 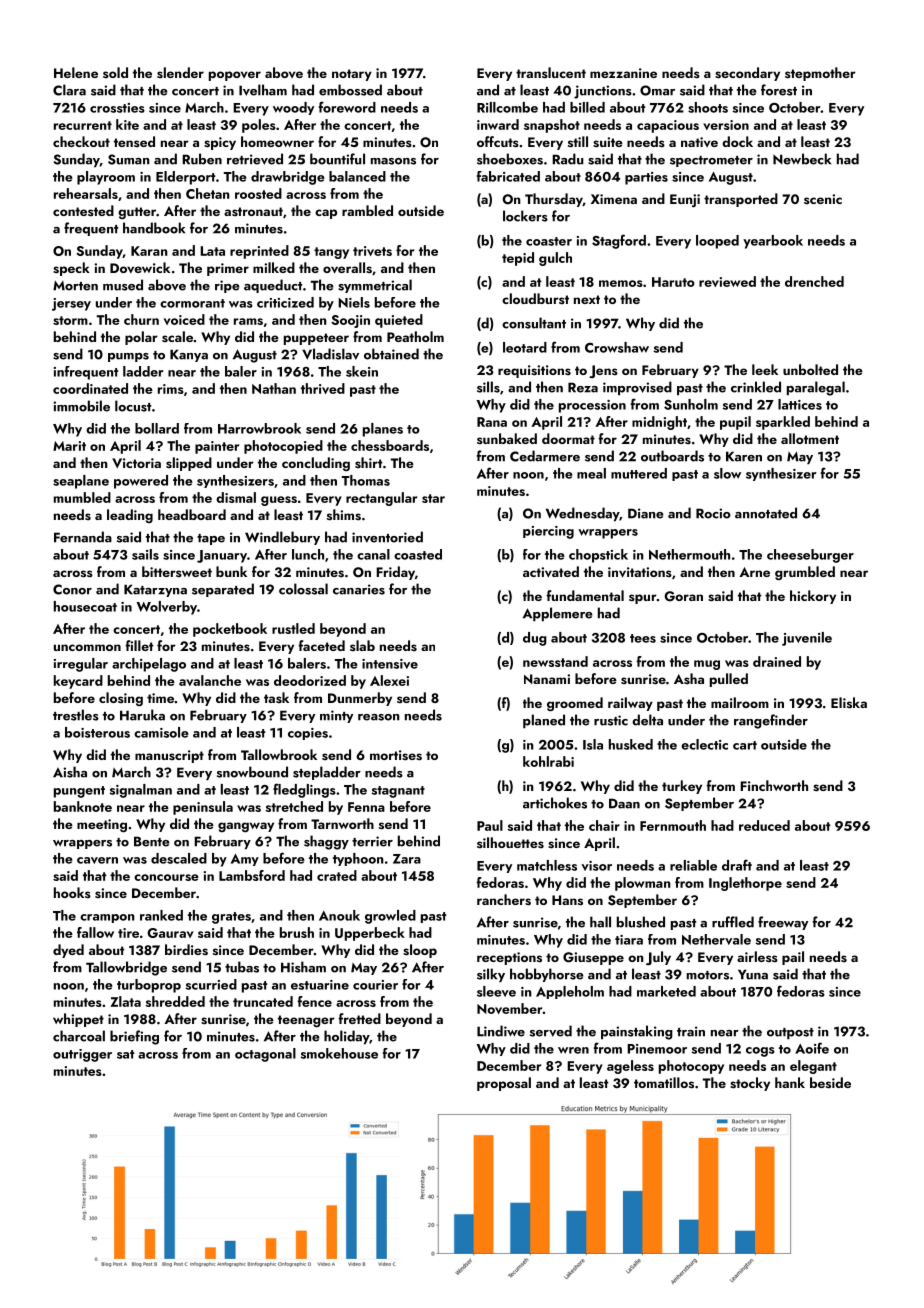 What do you see at coordinates (496, 991) in the screenshot?
I see `sleeve` at bounding box center [496, 991].
